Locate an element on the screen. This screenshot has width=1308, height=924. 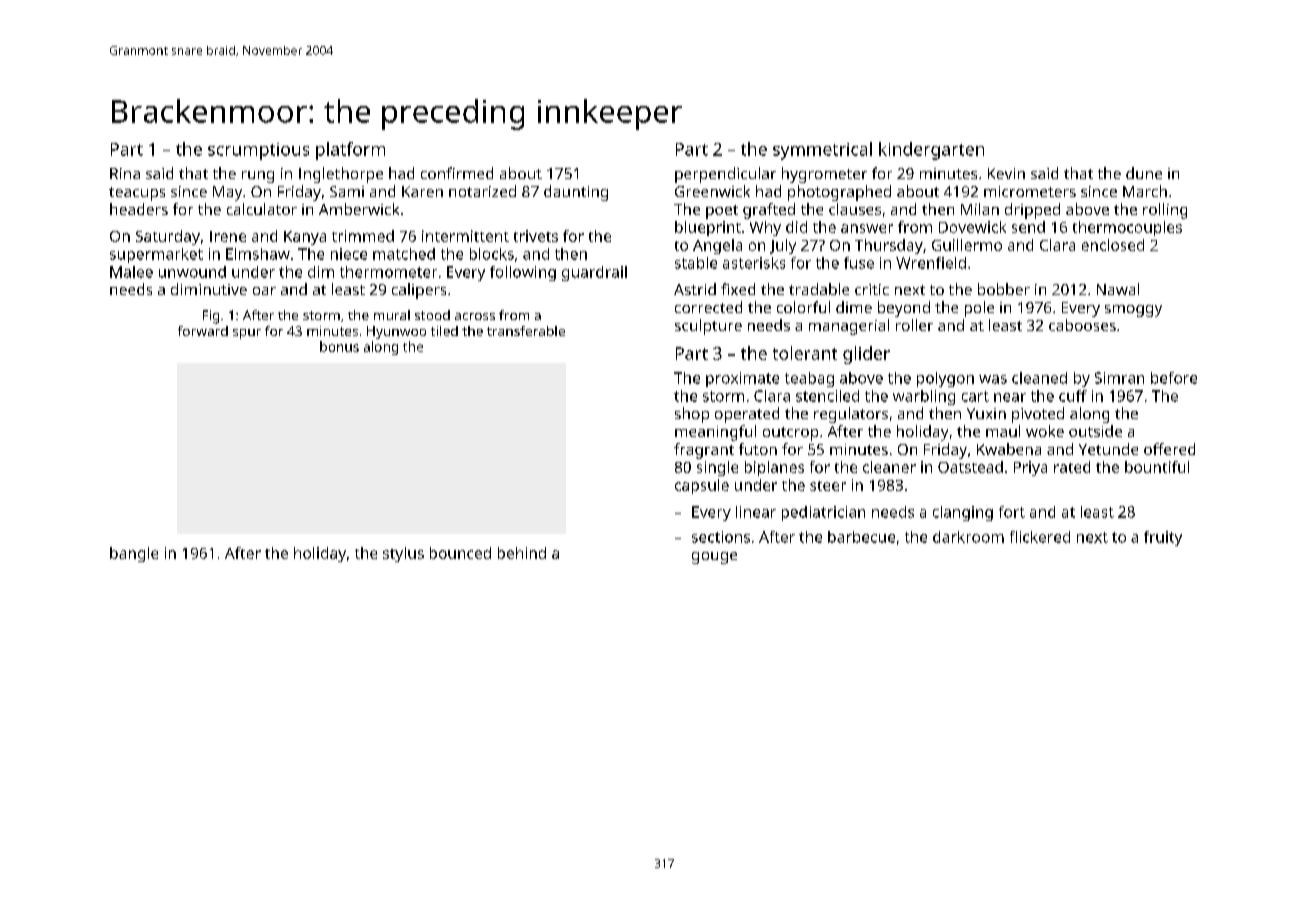
enclosed is located at coordinates (1113, 245).
